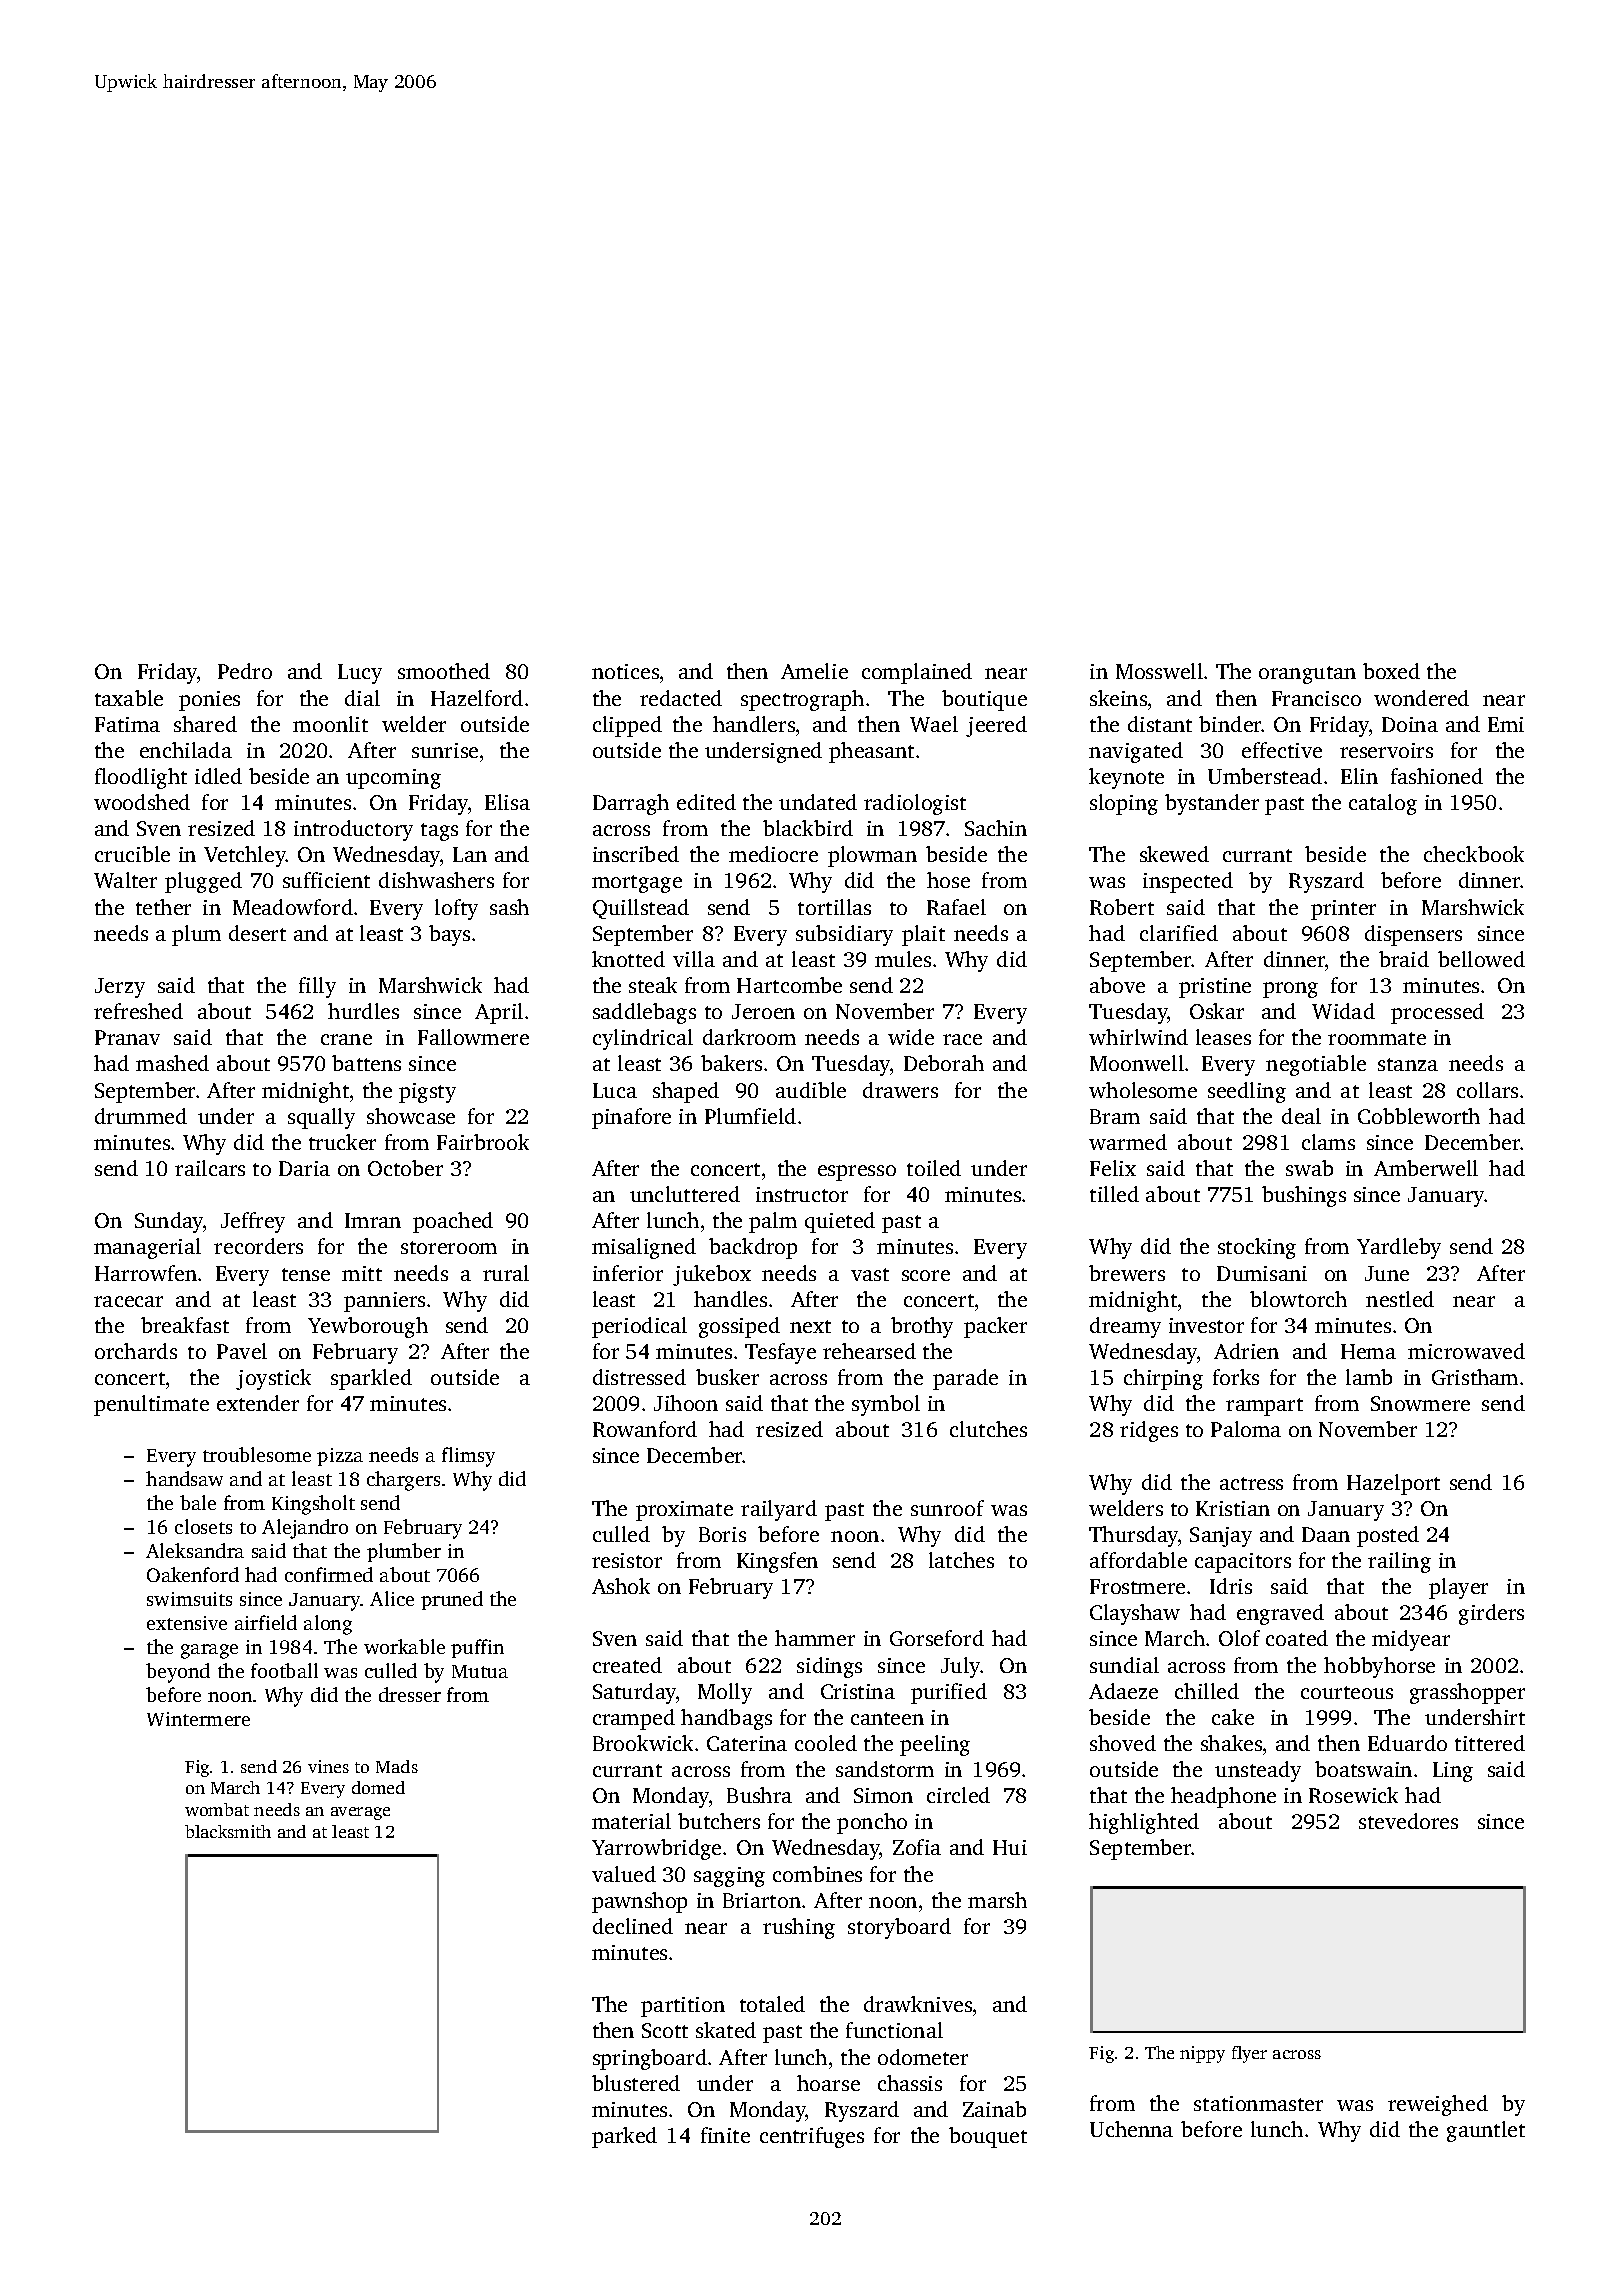  I want to click on smoothed, so click(444, 671).
